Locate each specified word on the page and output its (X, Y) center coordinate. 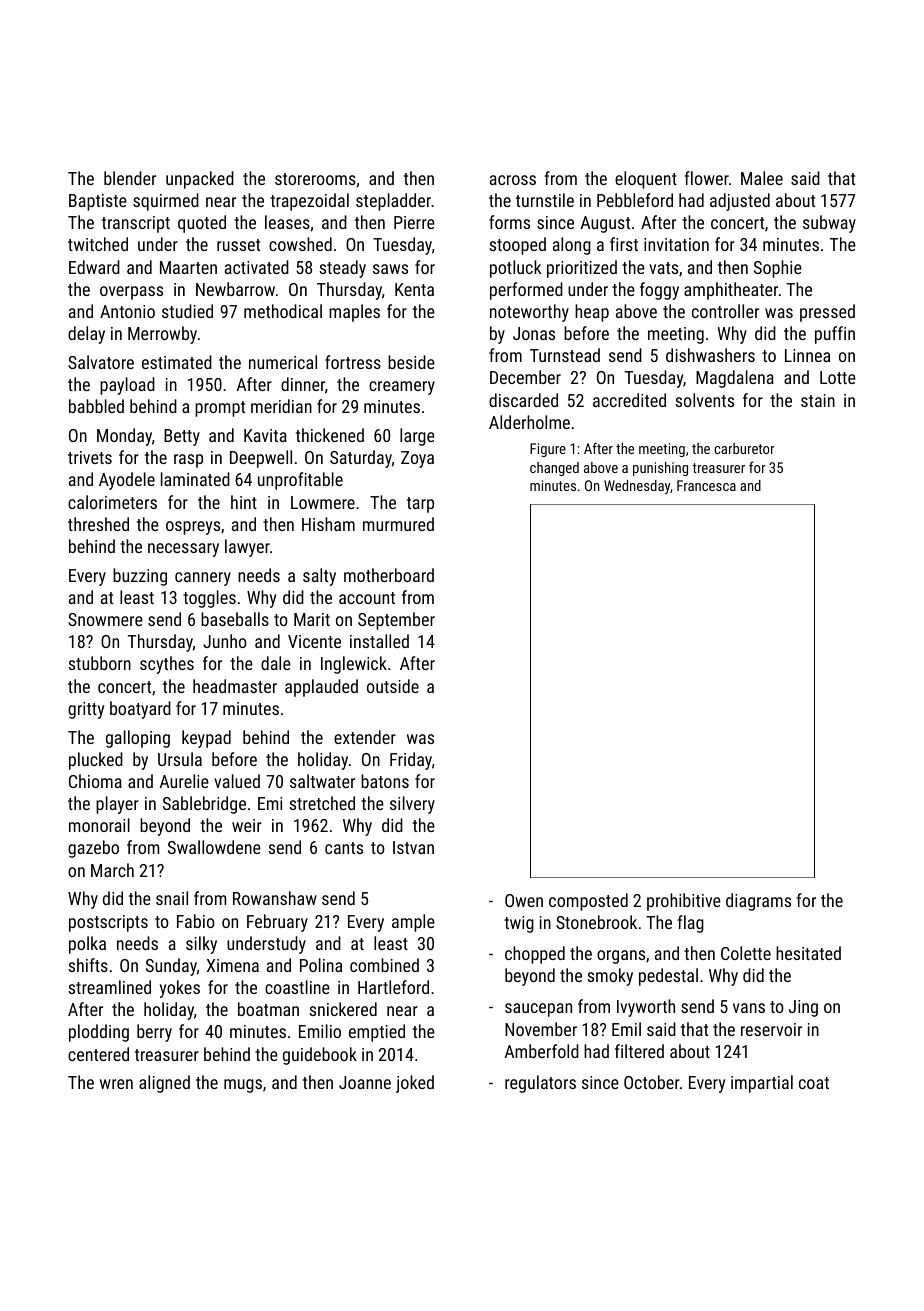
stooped (517, 246)
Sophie (778, 269)
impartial (762, 1084)
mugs (243, 1086)
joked (415, 1084)
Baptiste (98, 202)
